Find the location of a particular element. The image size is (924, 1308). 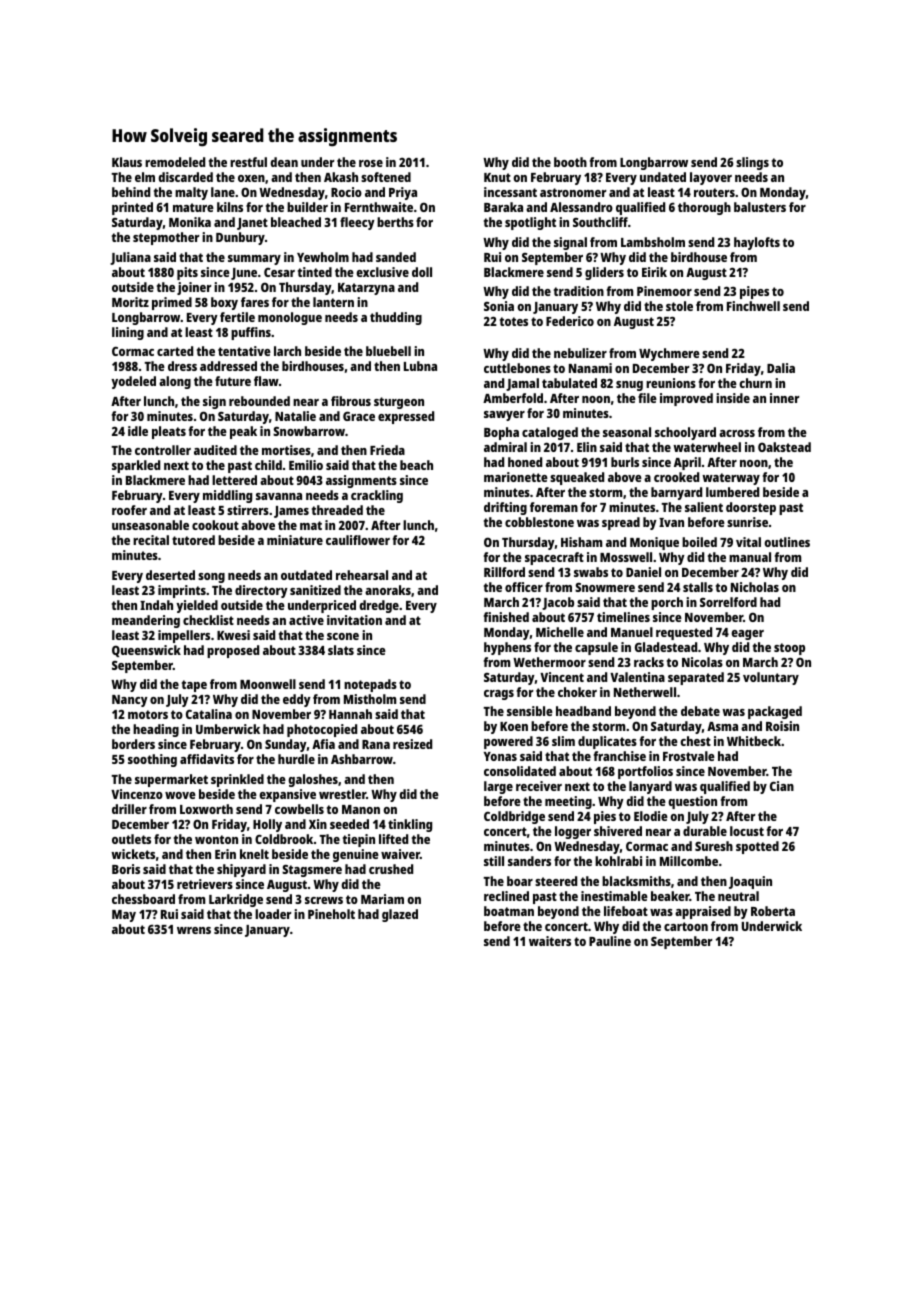

yodeled is located at coordinates (133, 382).
